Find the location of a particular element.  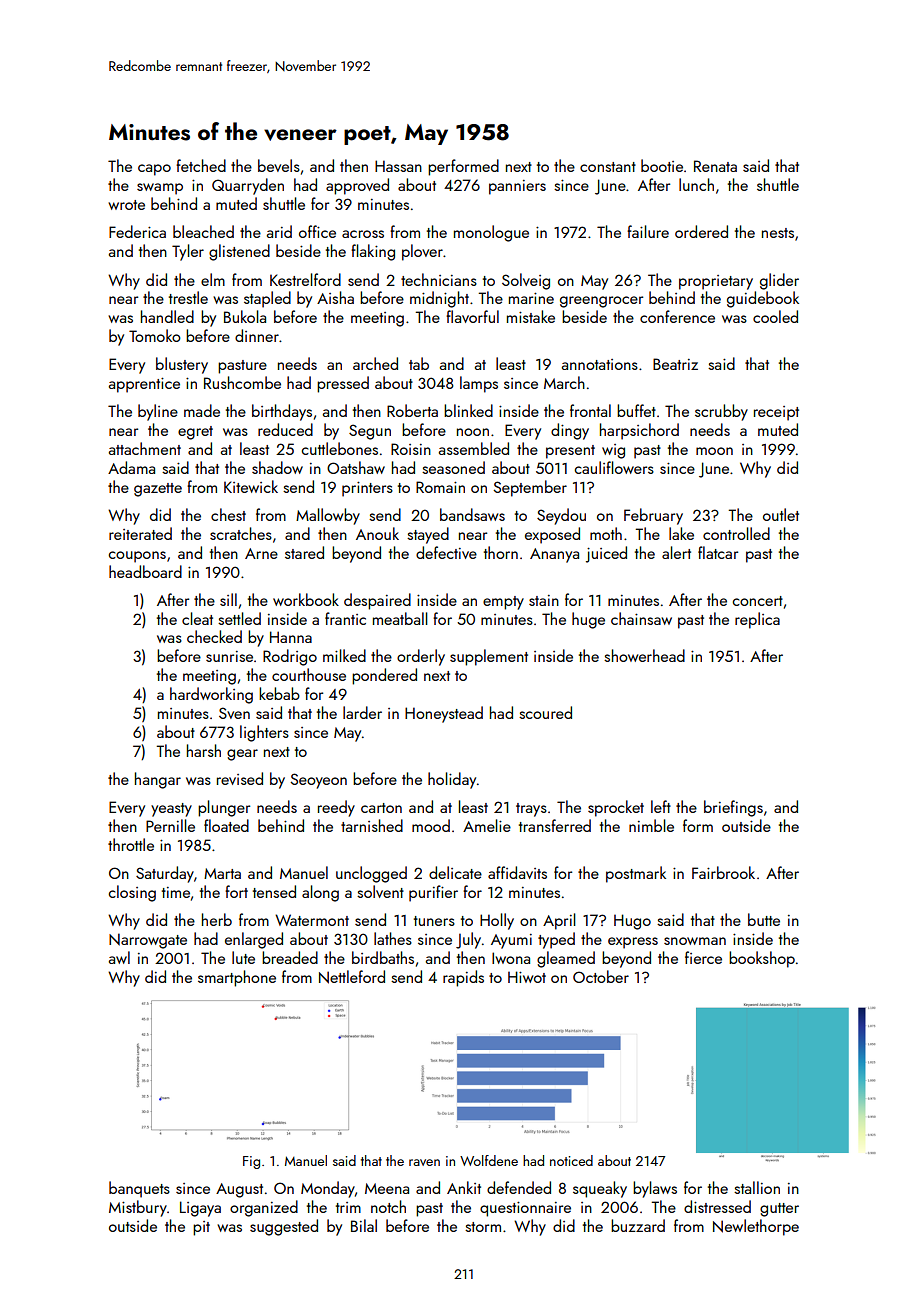

thorn is located at coordinates (501, 552).
